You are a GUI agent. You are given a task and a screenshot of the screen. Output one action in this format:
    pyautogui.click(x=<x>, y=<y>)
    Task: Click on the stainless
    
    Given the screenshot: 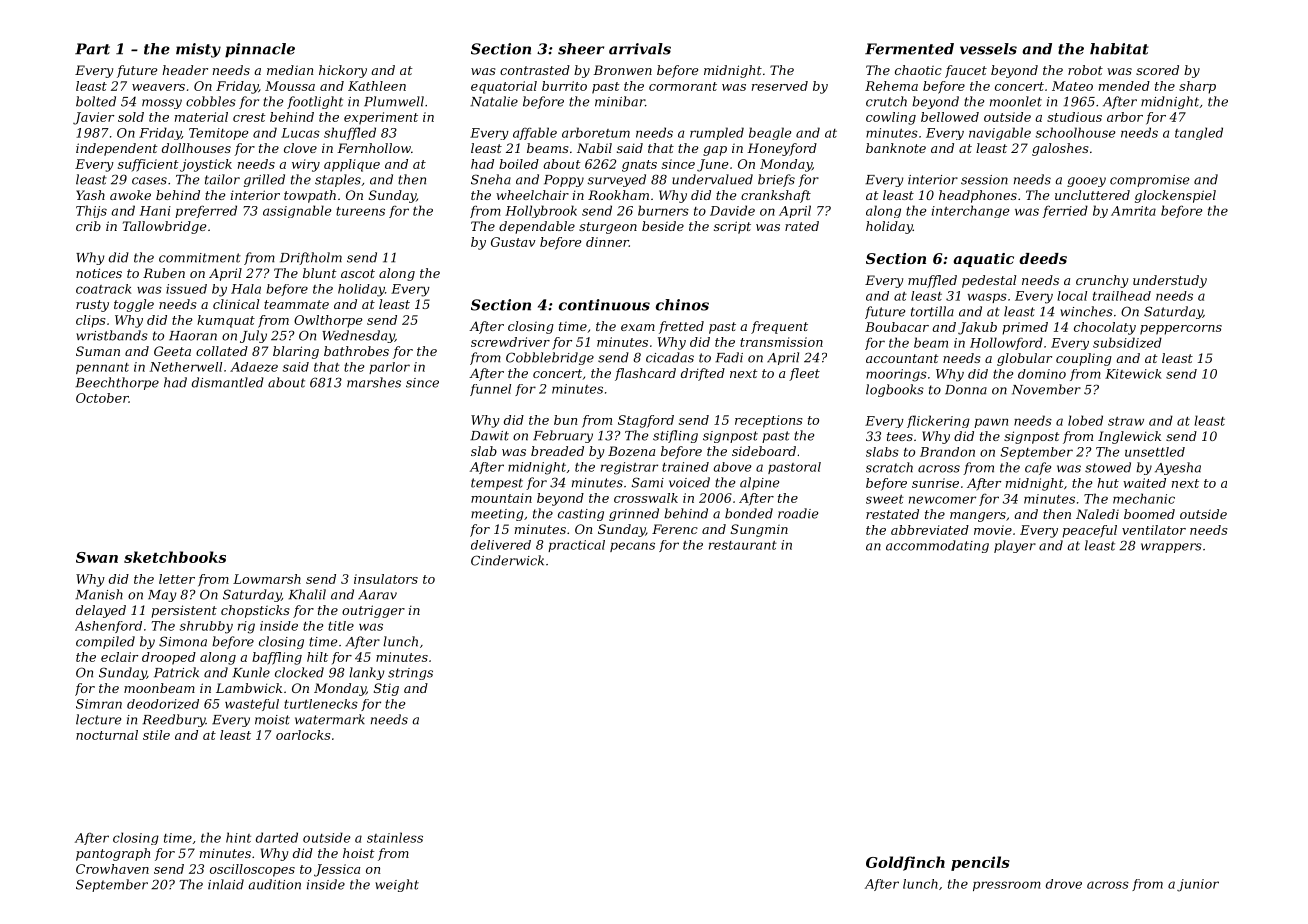 What is the action you would take?
    pyautogui.click(x=395, y=837)
